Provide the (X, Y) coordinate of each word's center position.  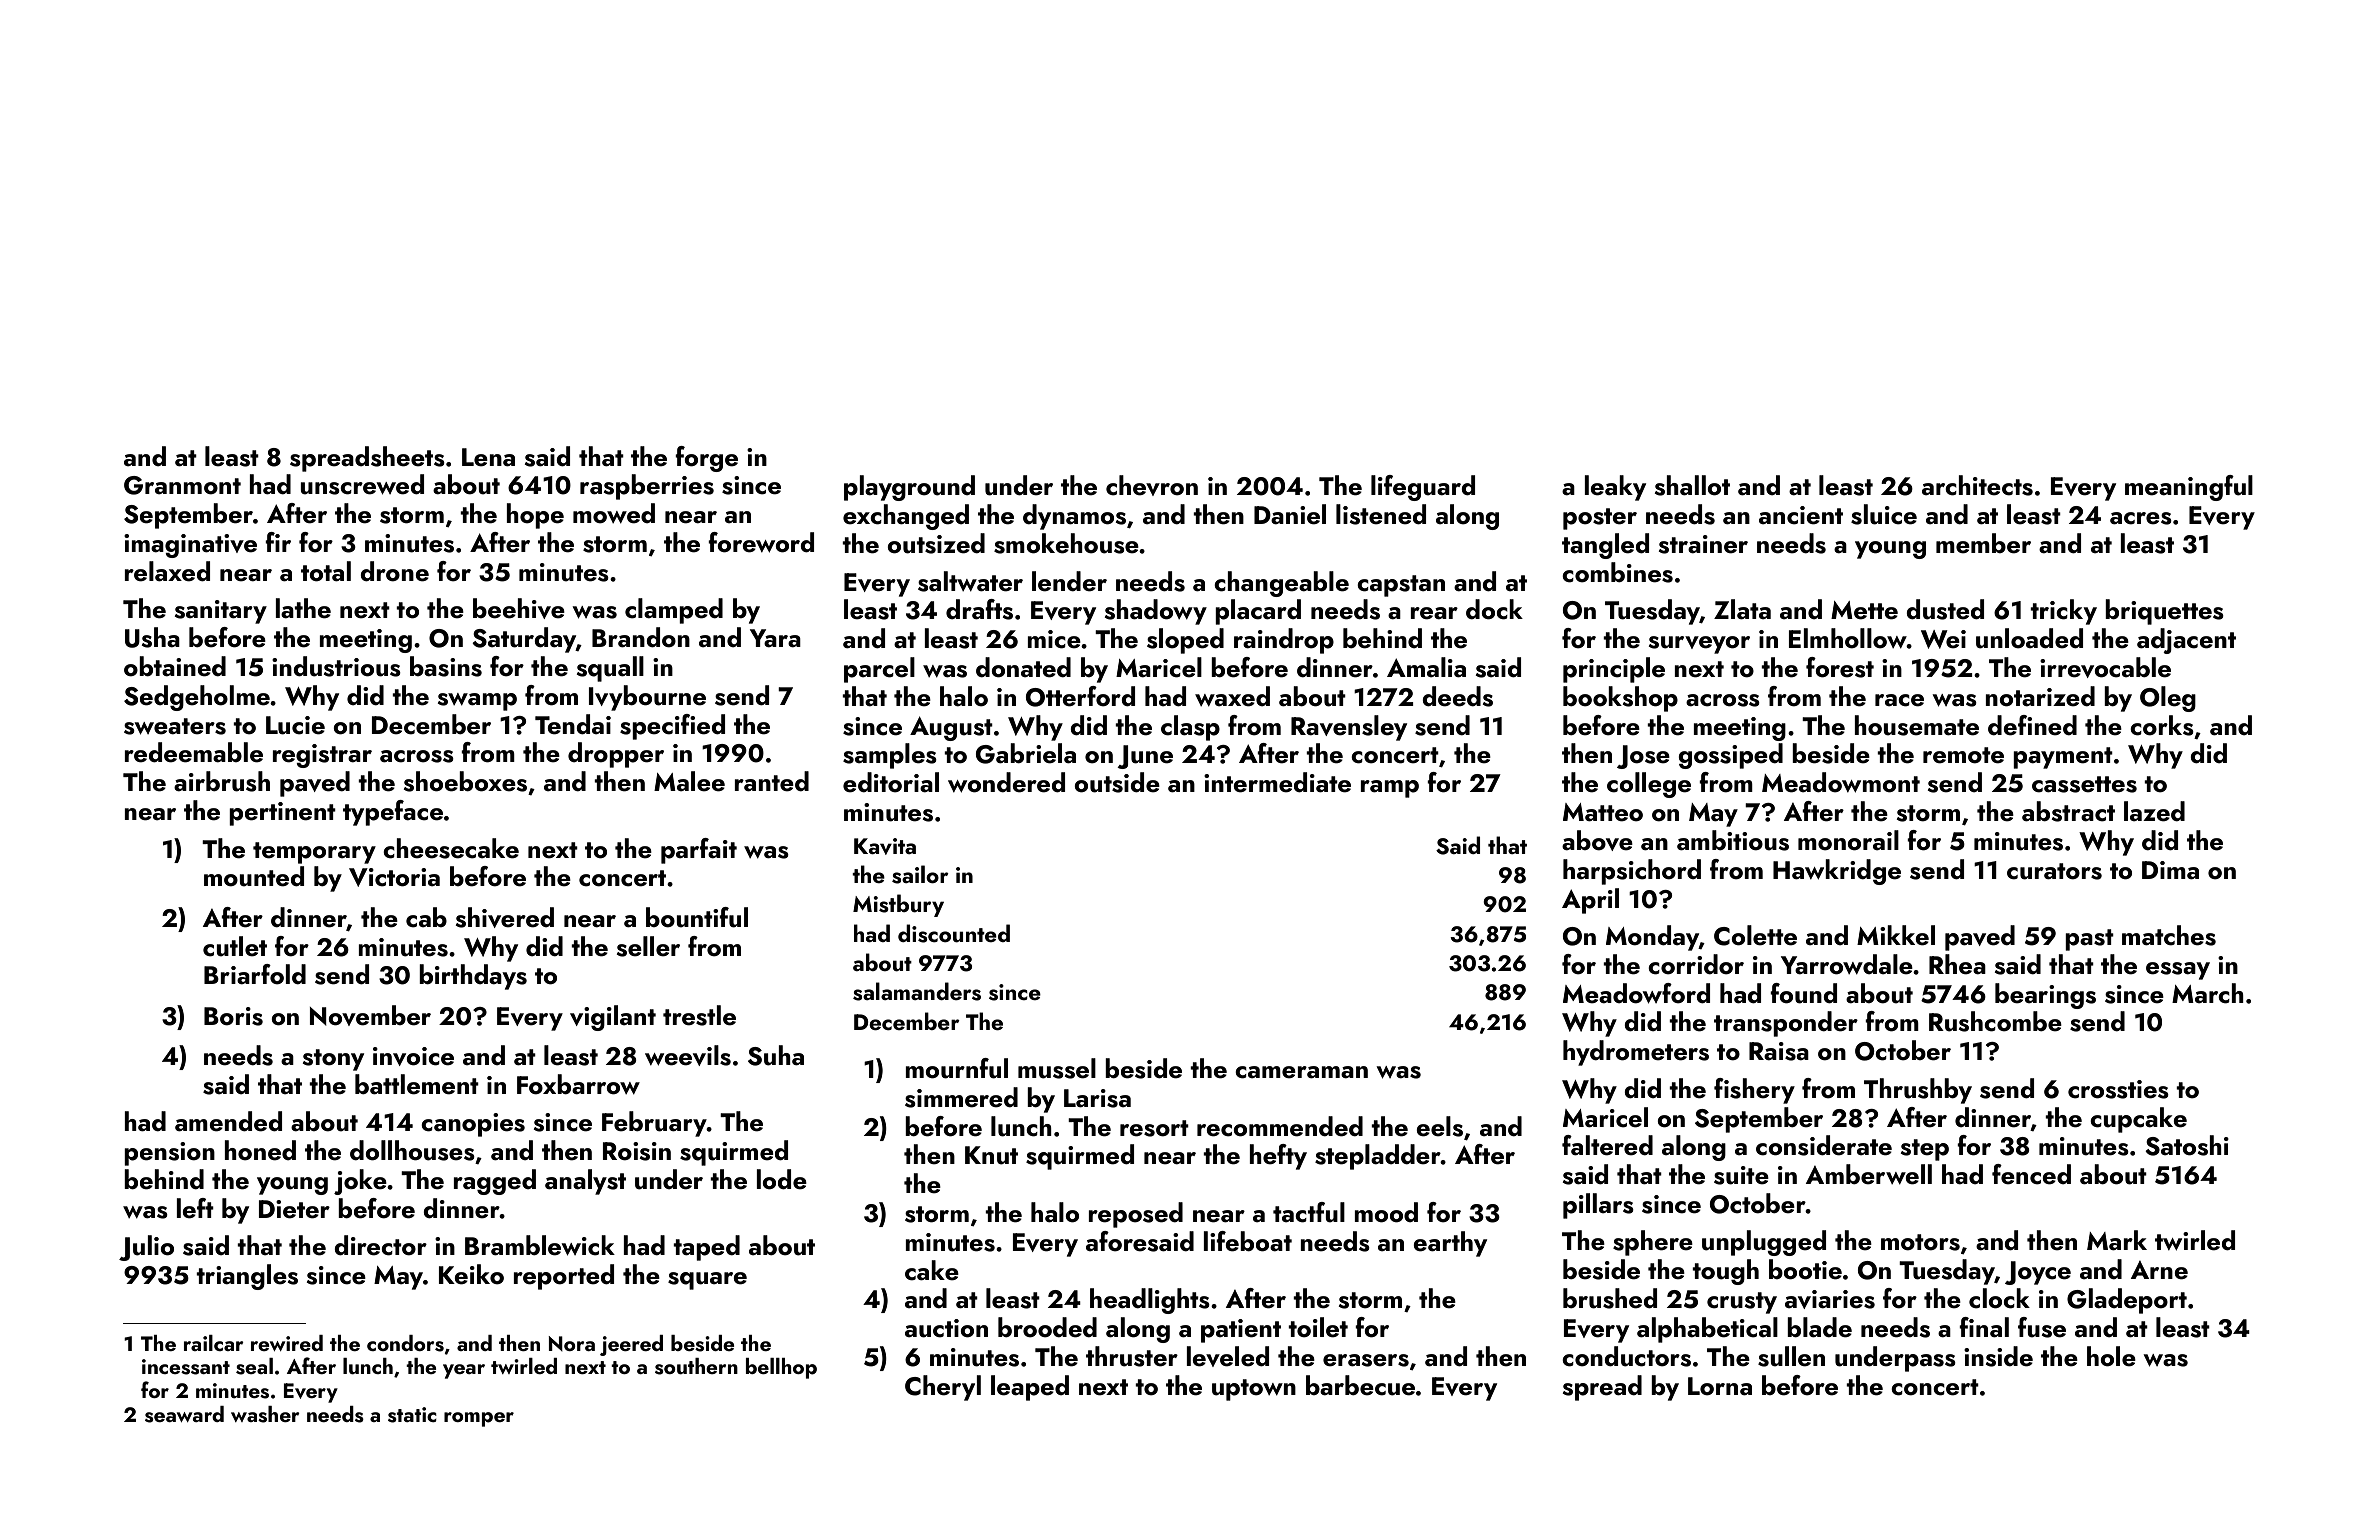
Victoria (394, 877)
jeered (631, 1345)
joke (360, 1182)
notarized (2040, 696)
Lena (488, 457)
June (1145, 757)
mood (1386, 1212)
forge (706, 459)
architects (1977, 485)
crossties (2118, 1089)
